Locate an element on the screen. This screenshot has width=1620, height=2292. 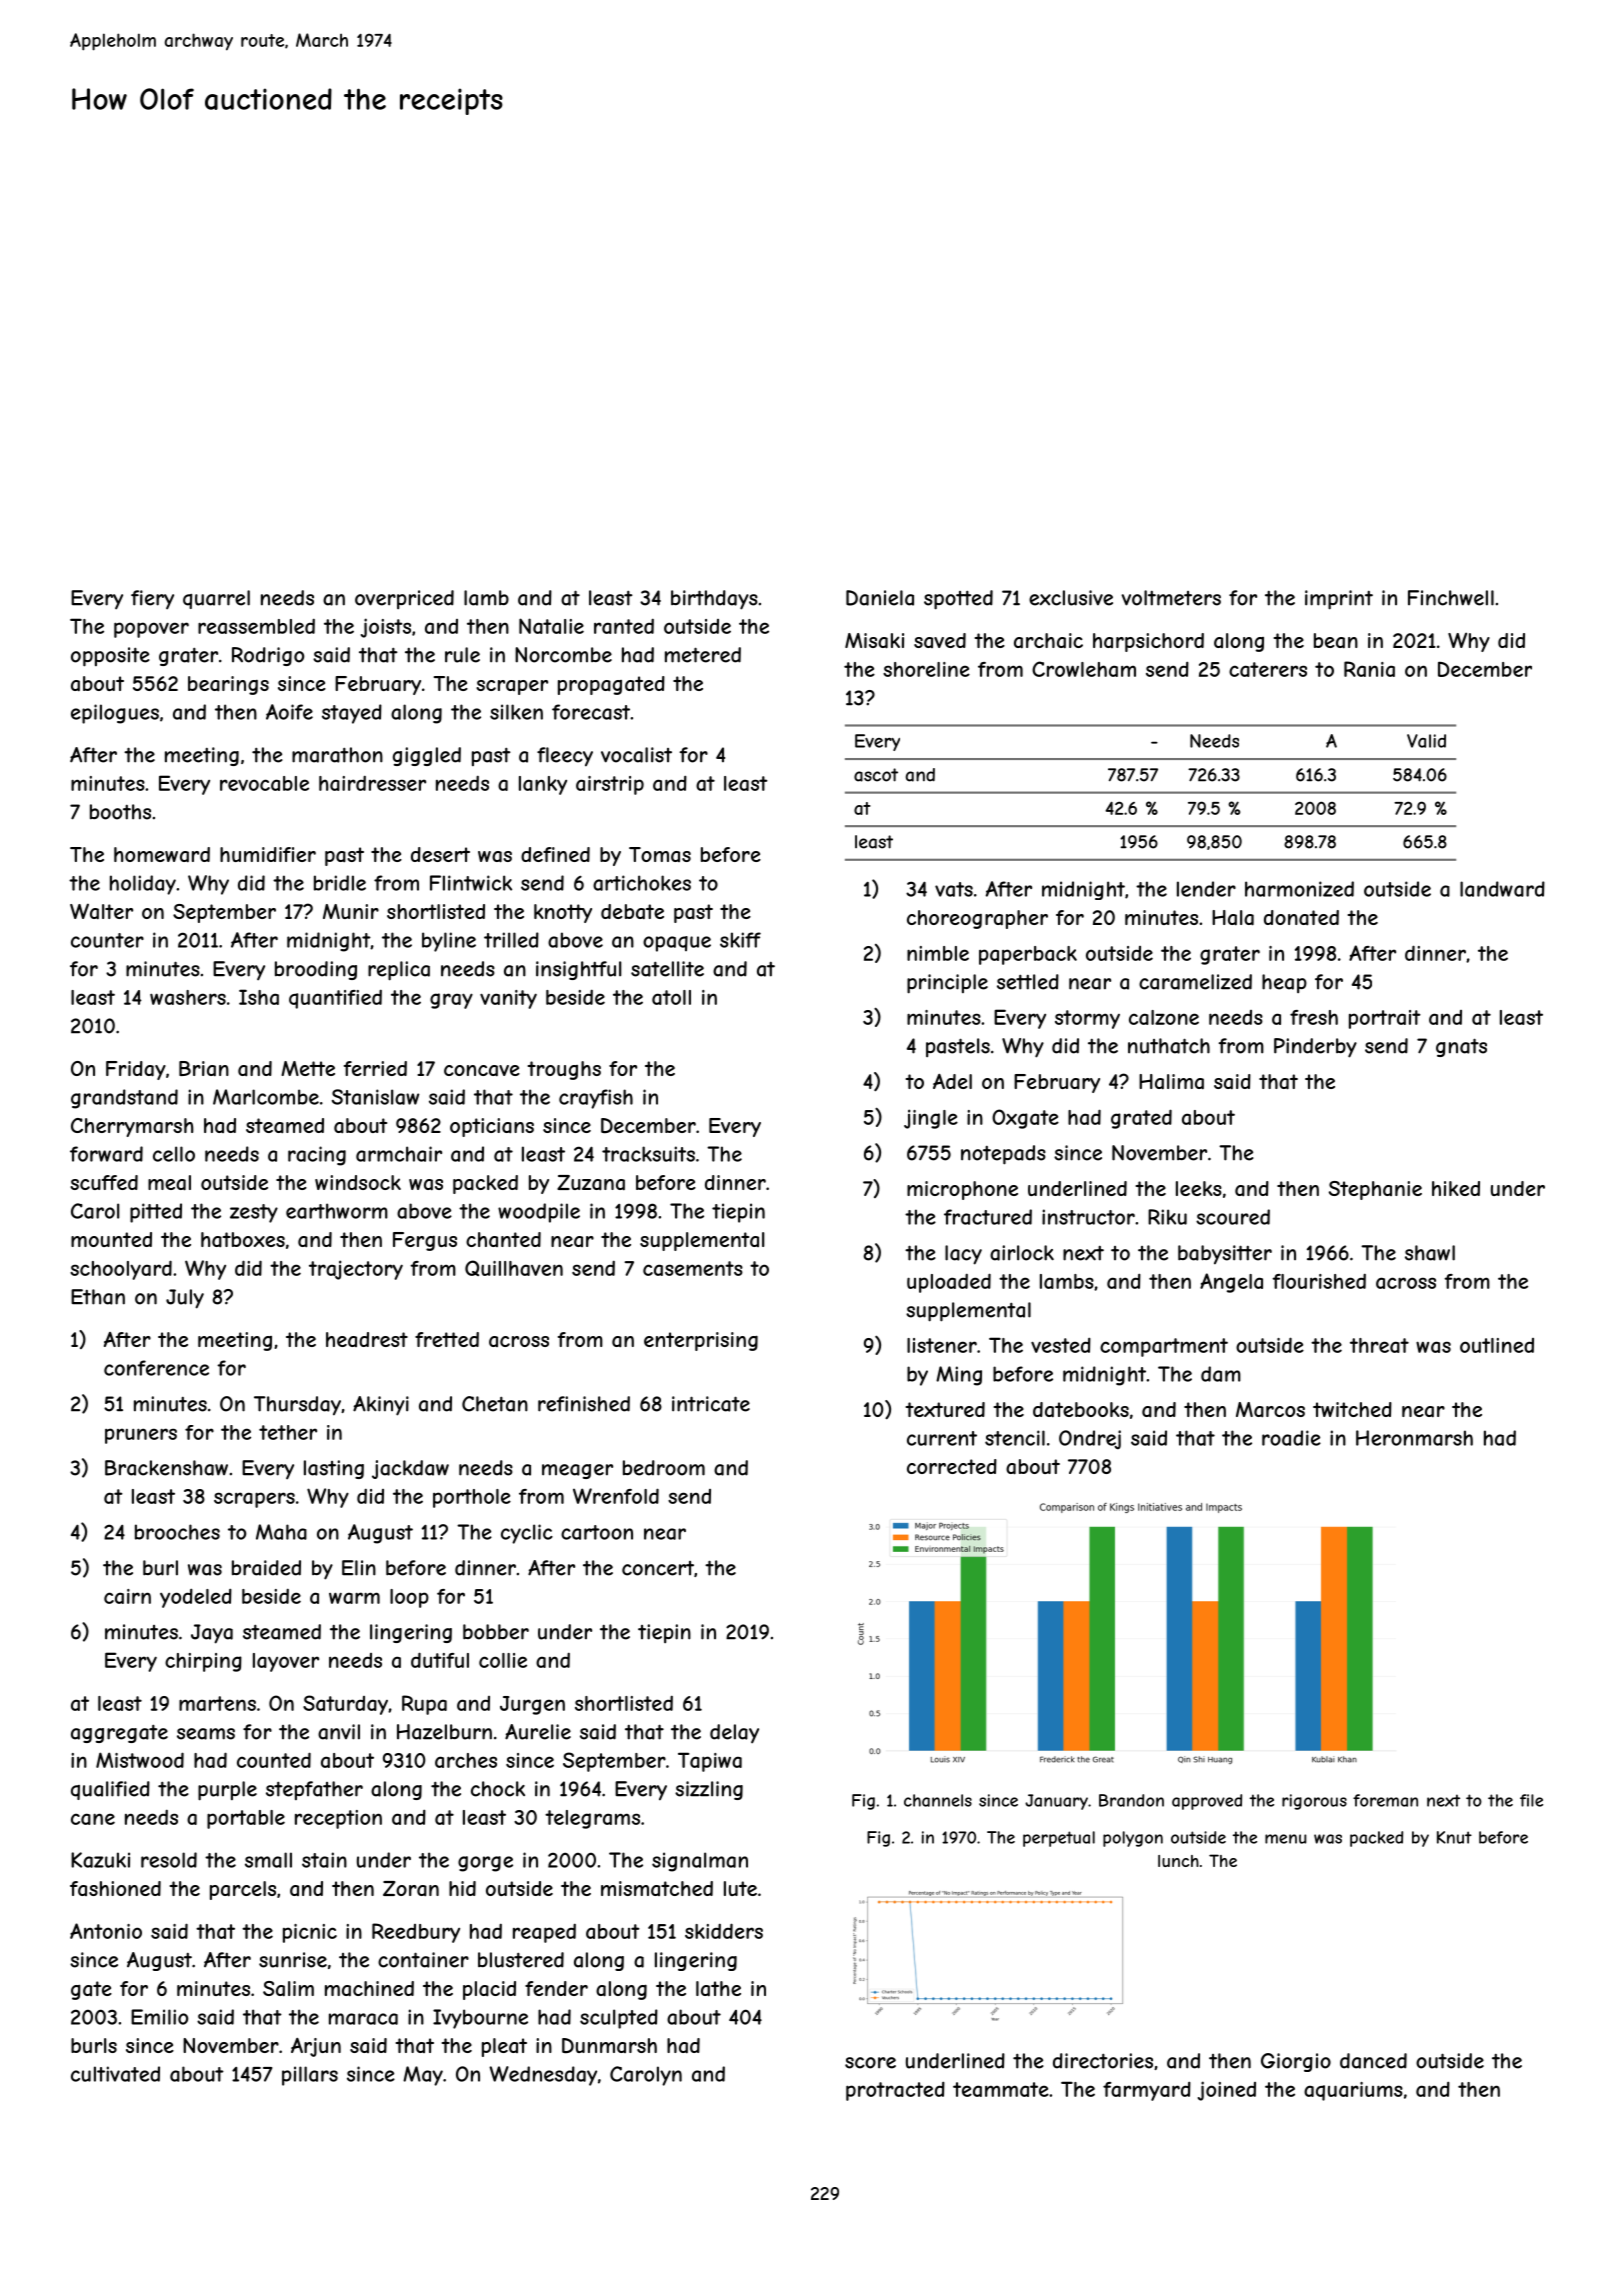
Ondrej is located at coordinates (1090, 1440).
